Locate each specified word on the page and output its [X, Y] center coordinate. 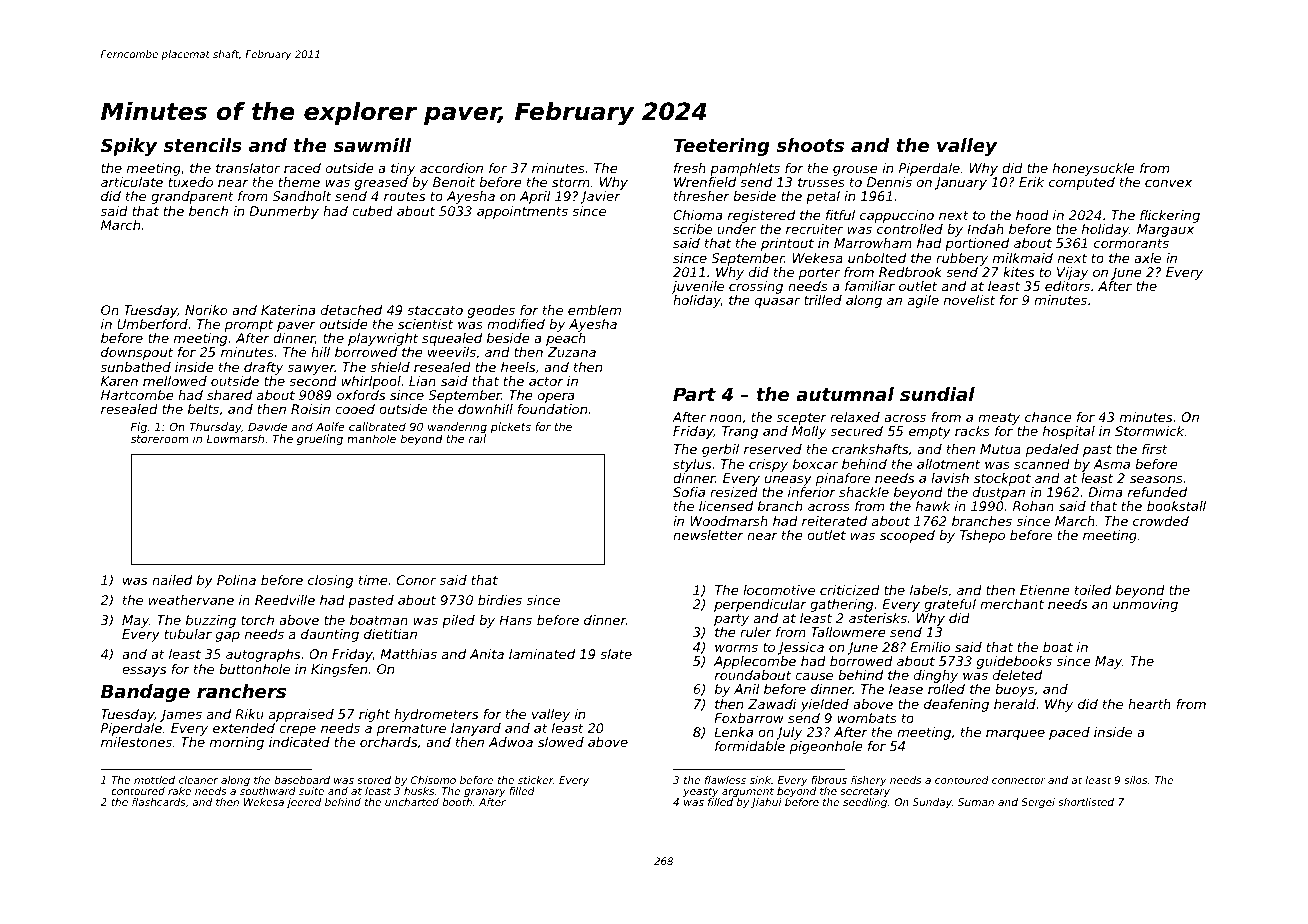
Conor [416, 580]
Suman [976, 802]
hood [1032, 215]
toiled [1093, 590]
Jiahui [766, 803]
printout [787, 244]
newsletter [708, 535]
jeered [304, 803]
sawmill [372, 145]
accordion [451, 168]
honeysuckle [1094, 169]
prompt [249, 326]
